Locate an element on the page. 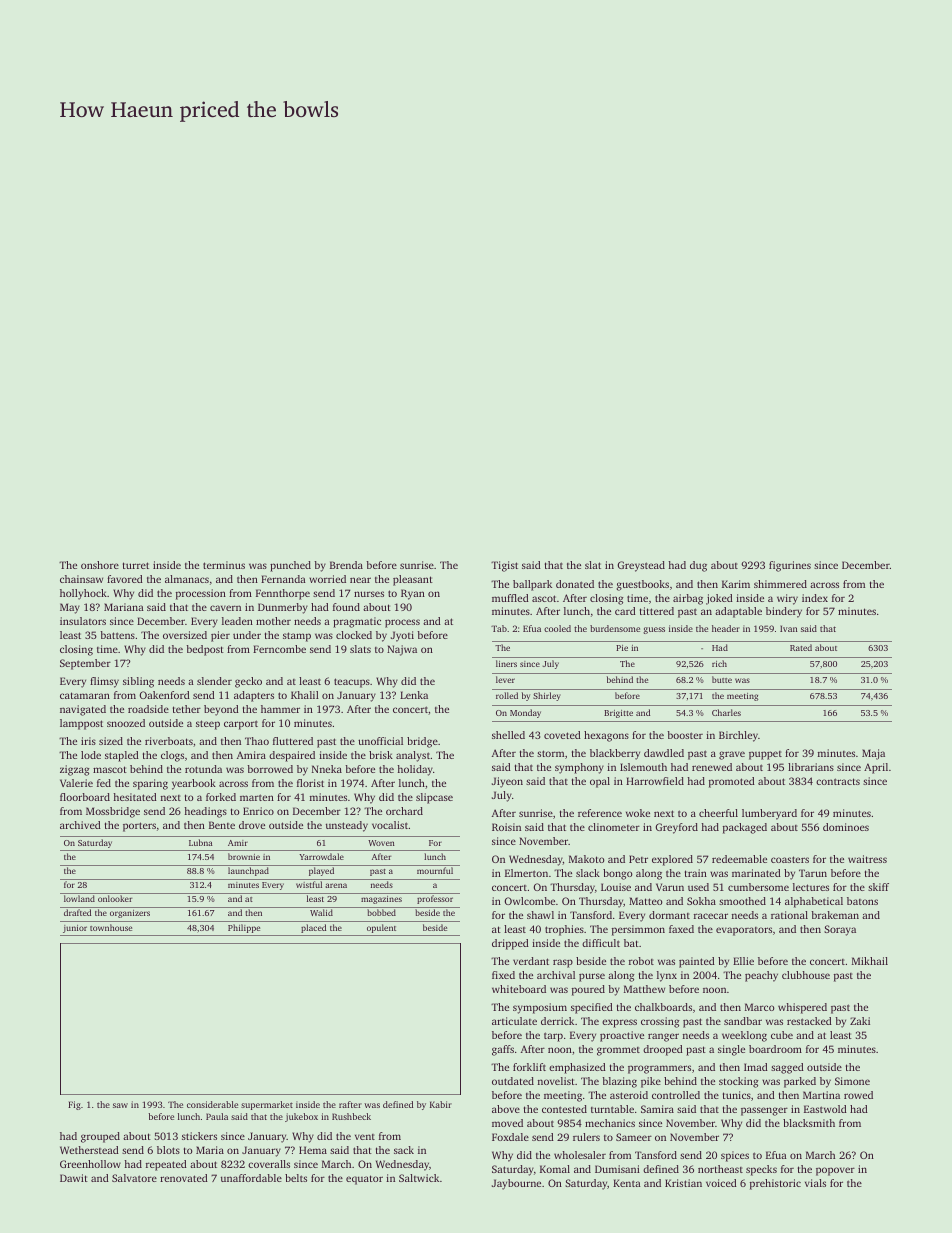 The width and height of the page is (952, 1233). figurines is located at coordinates (790, 566).
